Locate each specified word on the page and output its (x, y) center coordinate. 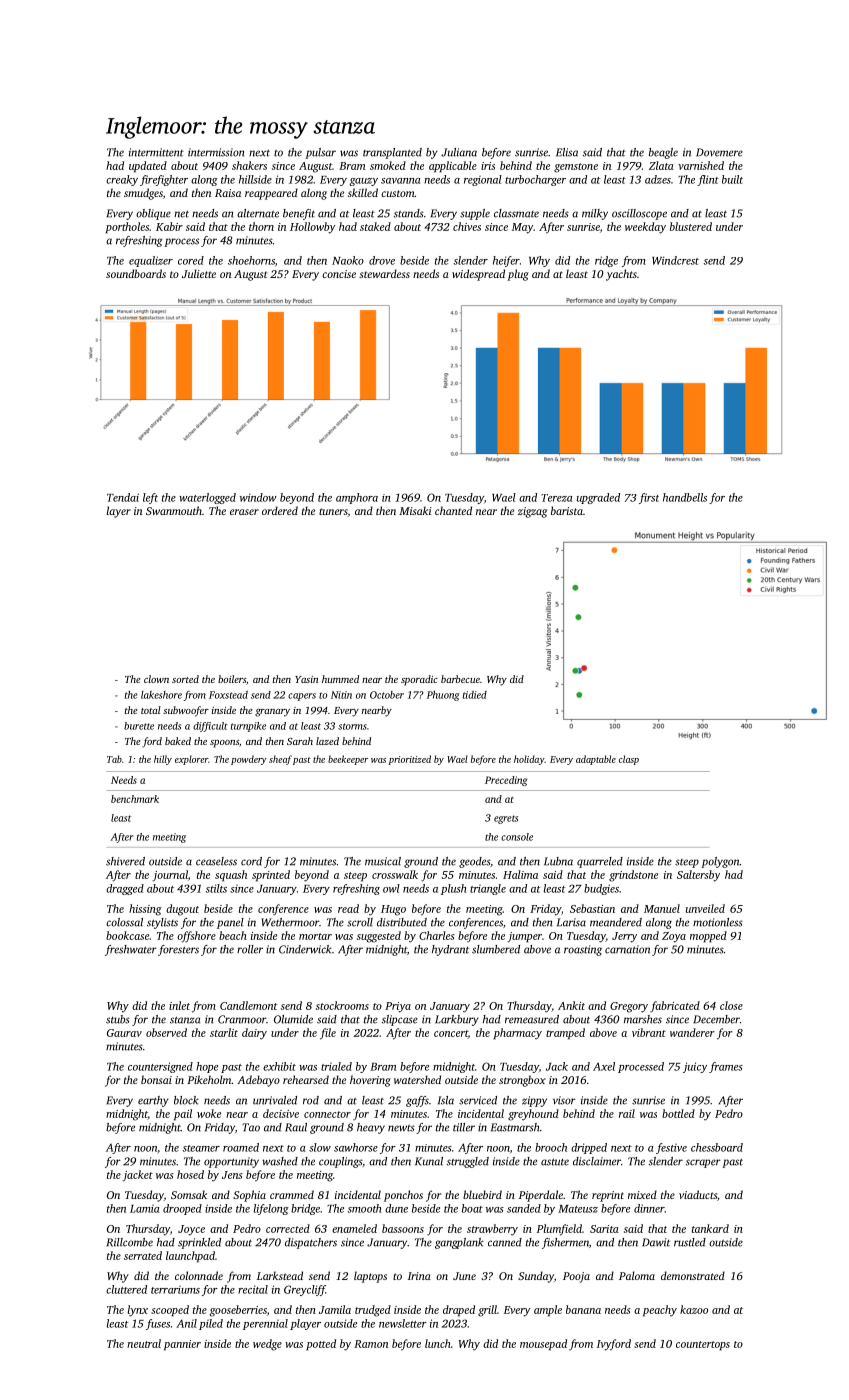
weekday (645, 228)
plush (454, 889)
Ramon (371, 1344)
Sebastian (592, 908)
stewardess (384, 273)
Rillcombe (129, 1242)
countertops (703, 1346)
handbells (685, 497)
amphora (357, 498)
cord (251, 861)
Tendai (123, 497)
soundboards (136, 273)
